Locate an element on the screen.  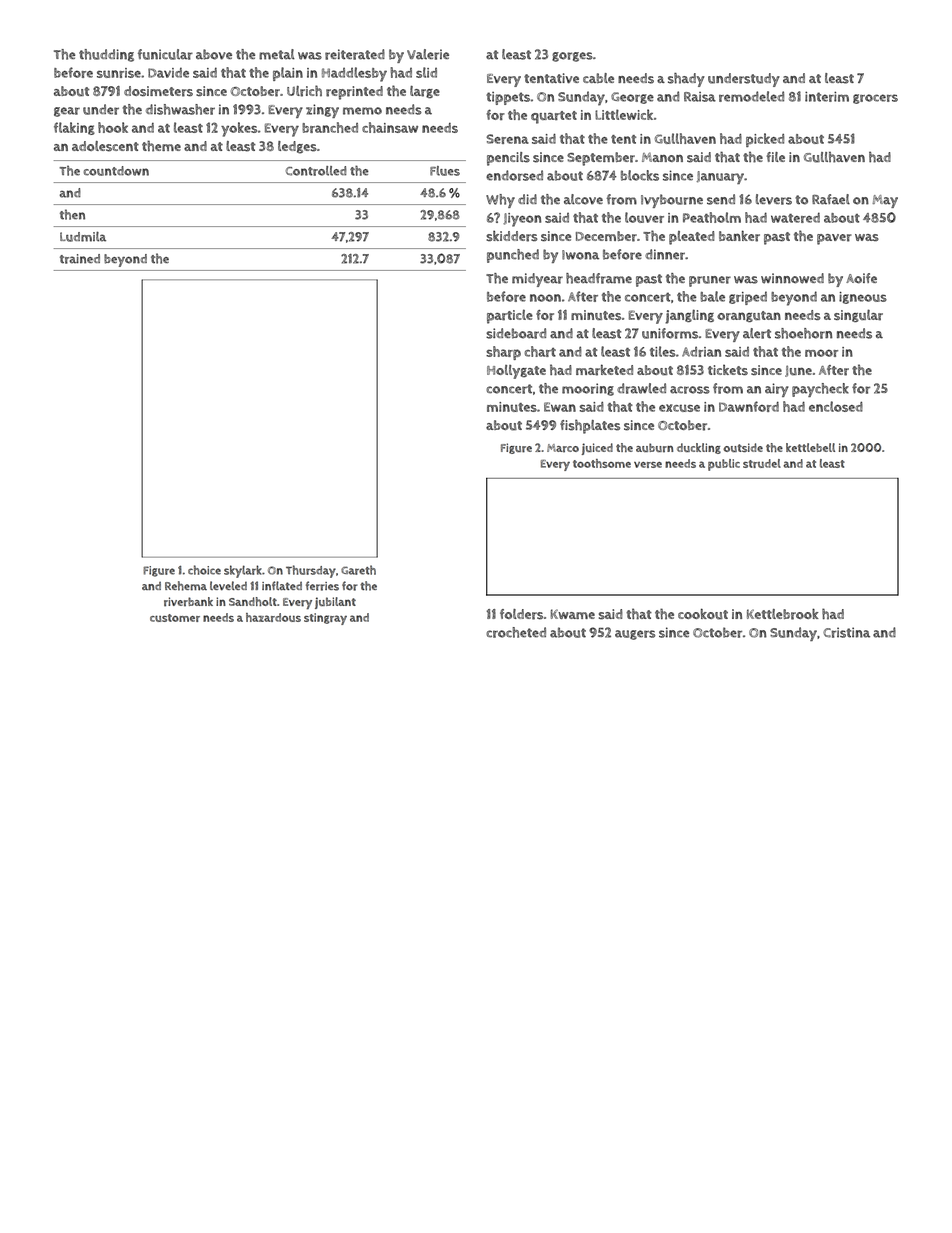
trained is located at coordinates (80, 259).
